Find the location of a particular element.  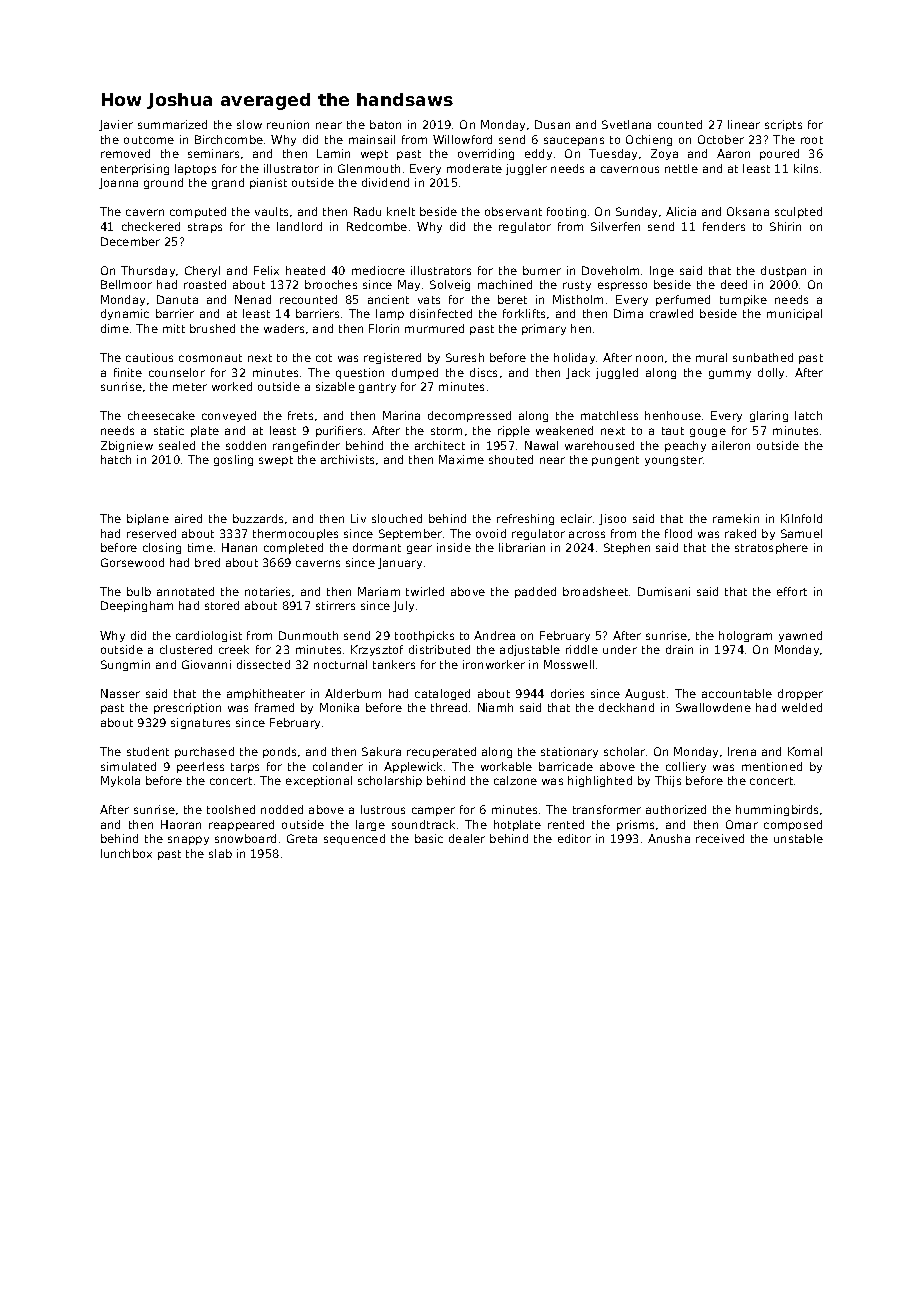

baton is located at coordinates (385, 124).
